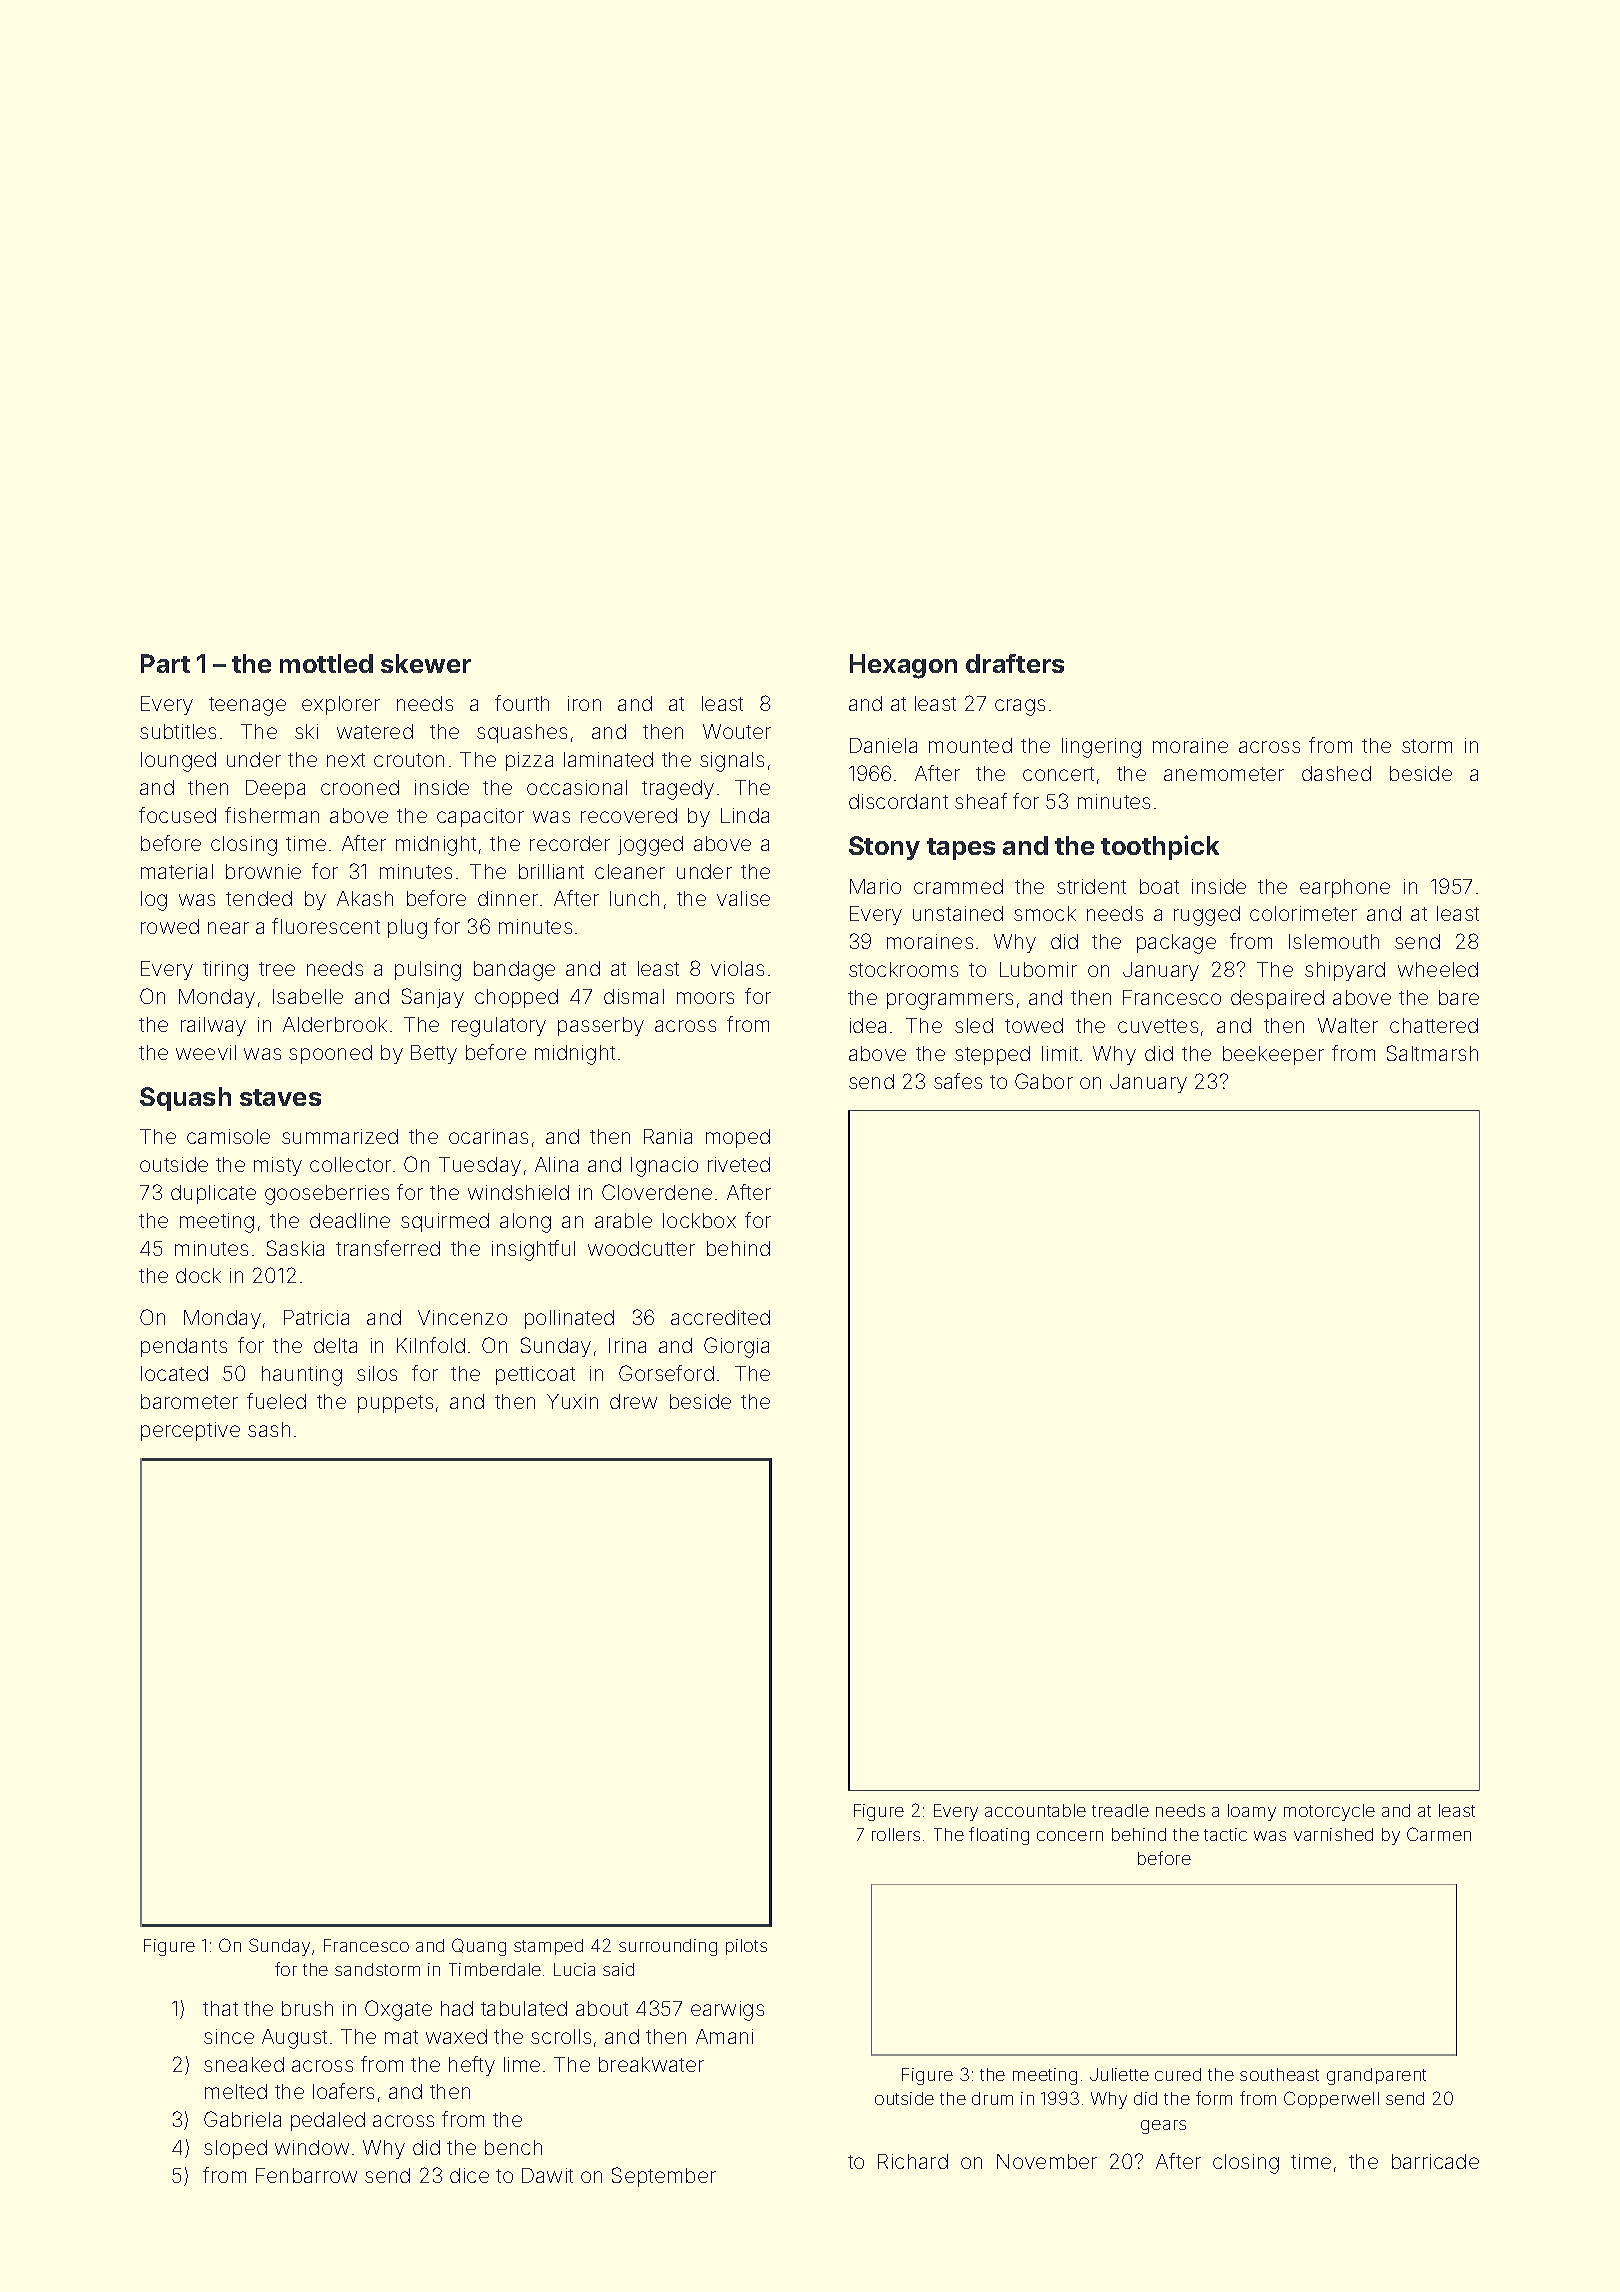  I want to click on motorcycle, so click(1329, 1812).
